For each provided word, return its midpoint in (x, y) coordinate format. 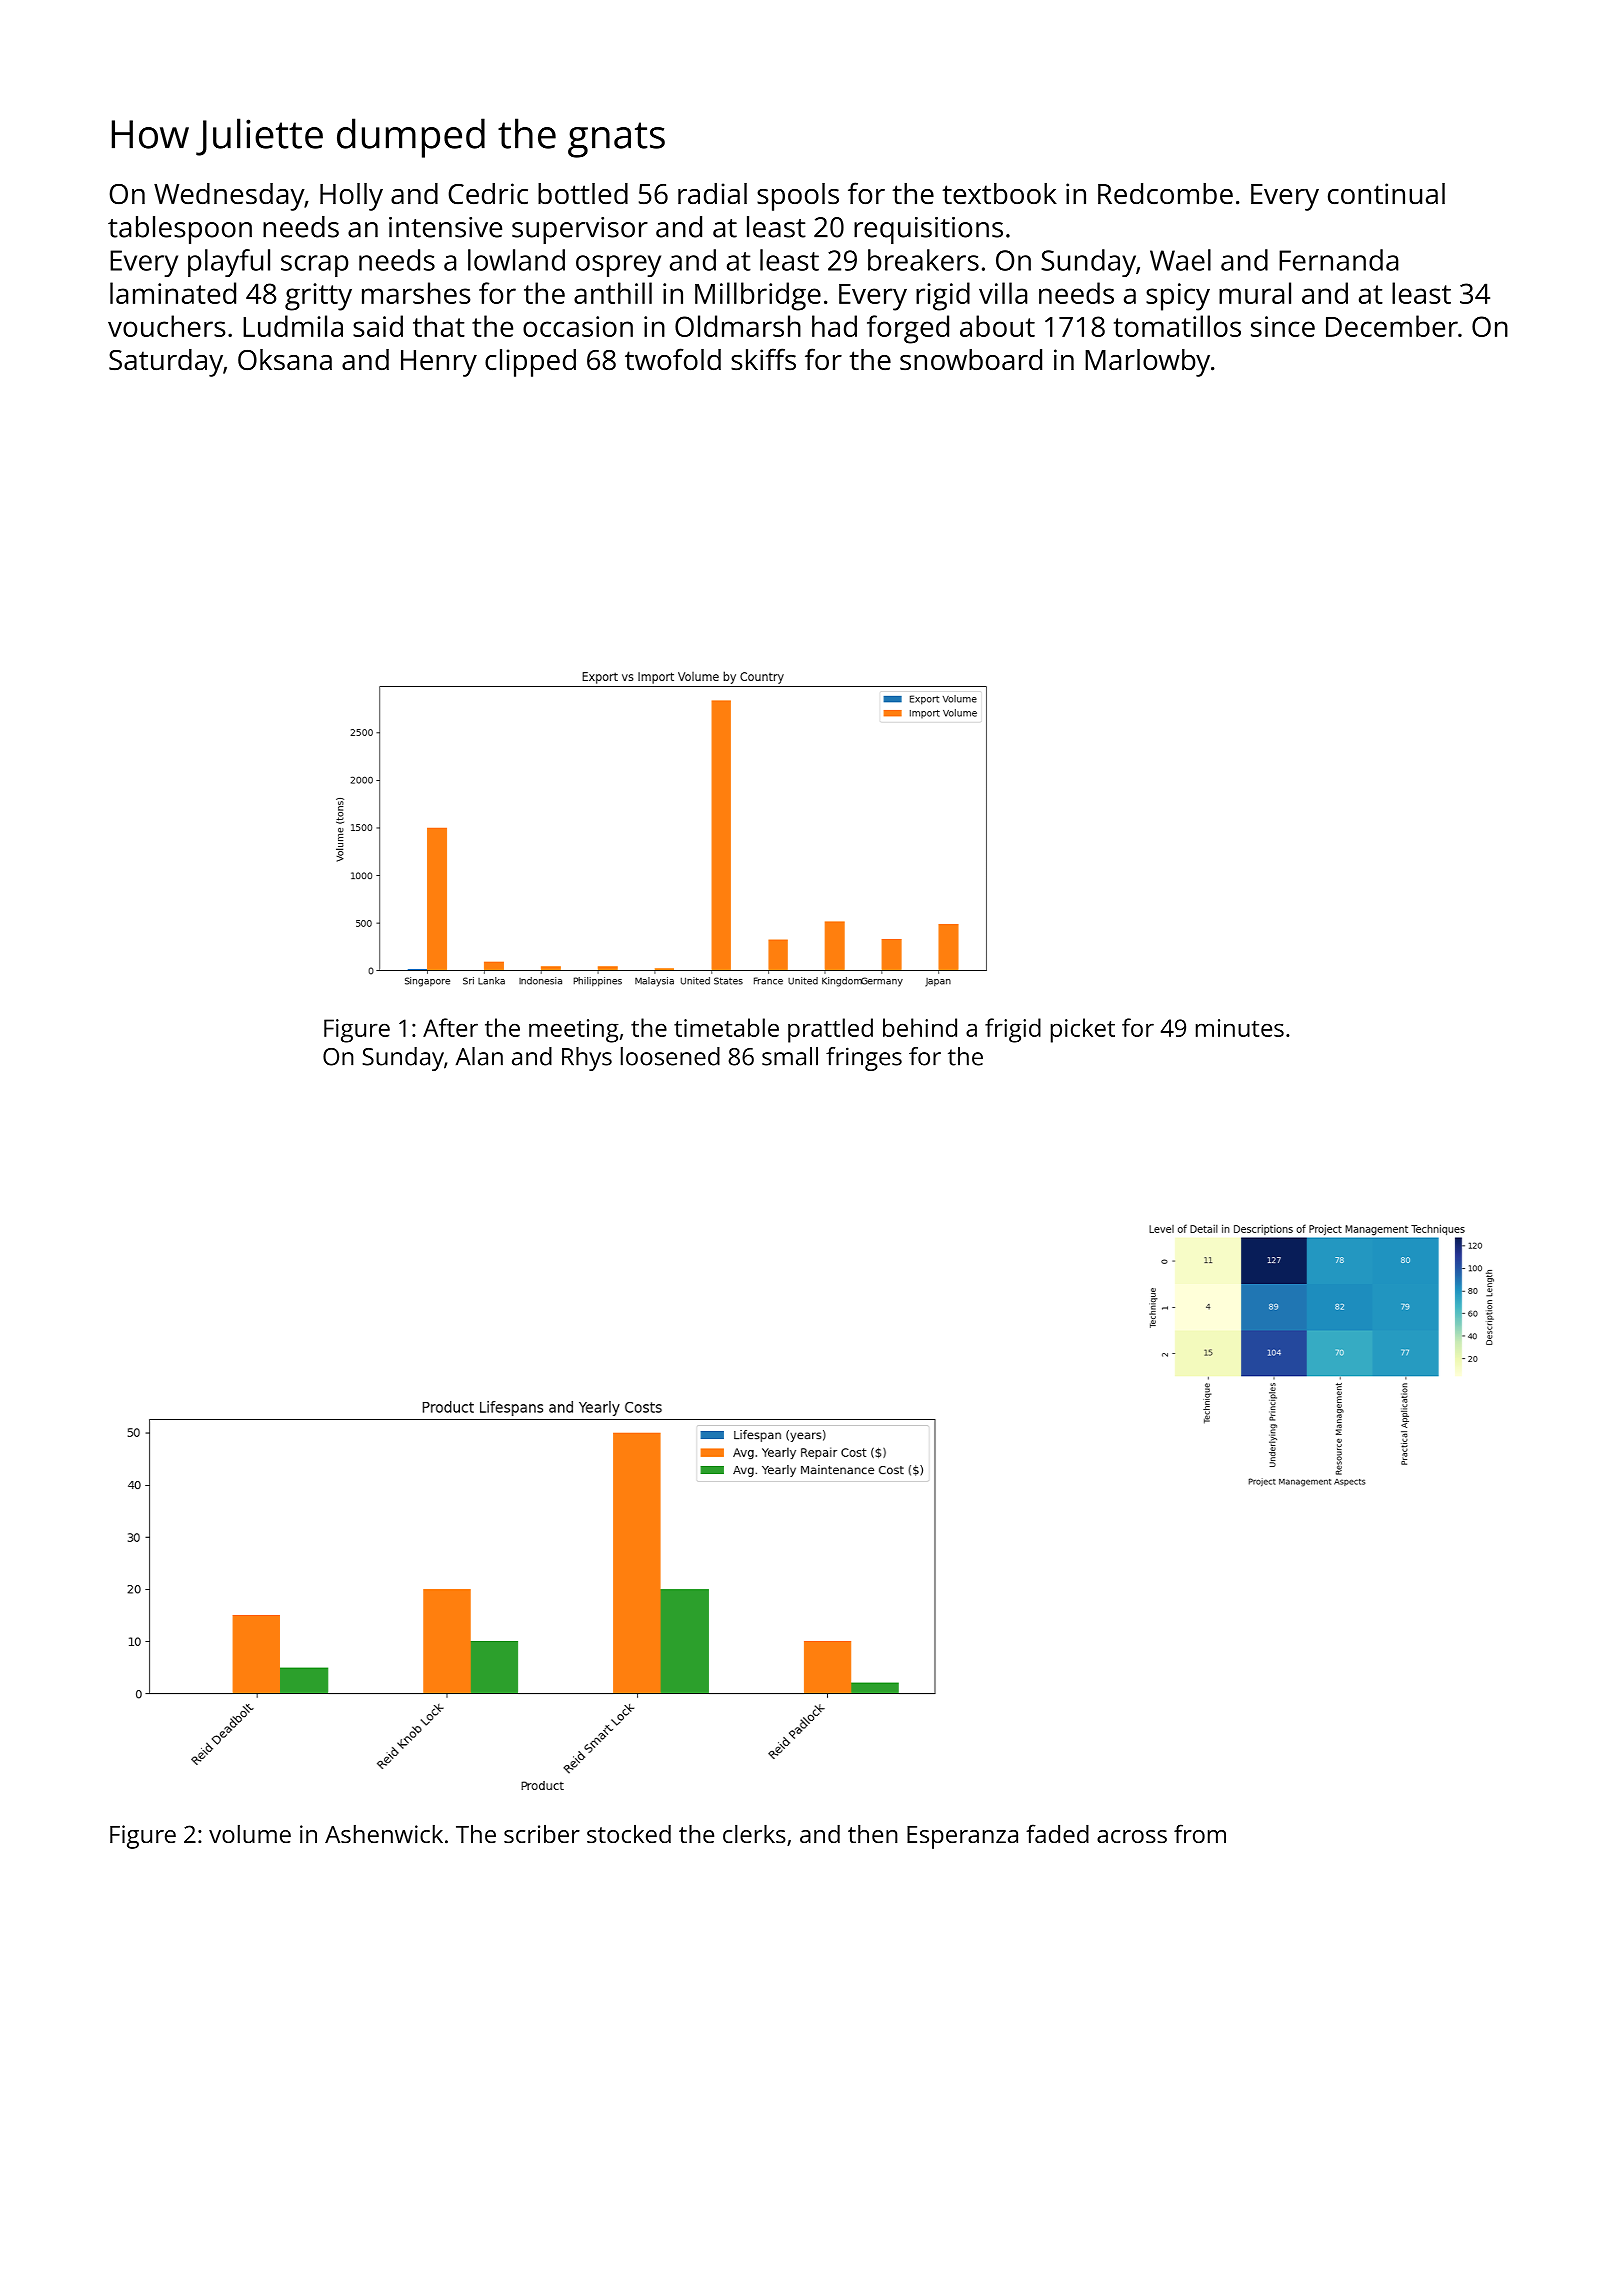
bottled (583, 193)
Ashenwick (384, 1834)
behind (920, 1027)
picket (1083, 1030)
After (450, 1027)
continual (1386, 193)
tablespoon (180, 230)
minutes (1240, 1028)
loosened (670, 1056)
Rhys (587, 1059)
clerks (754, 1834)
